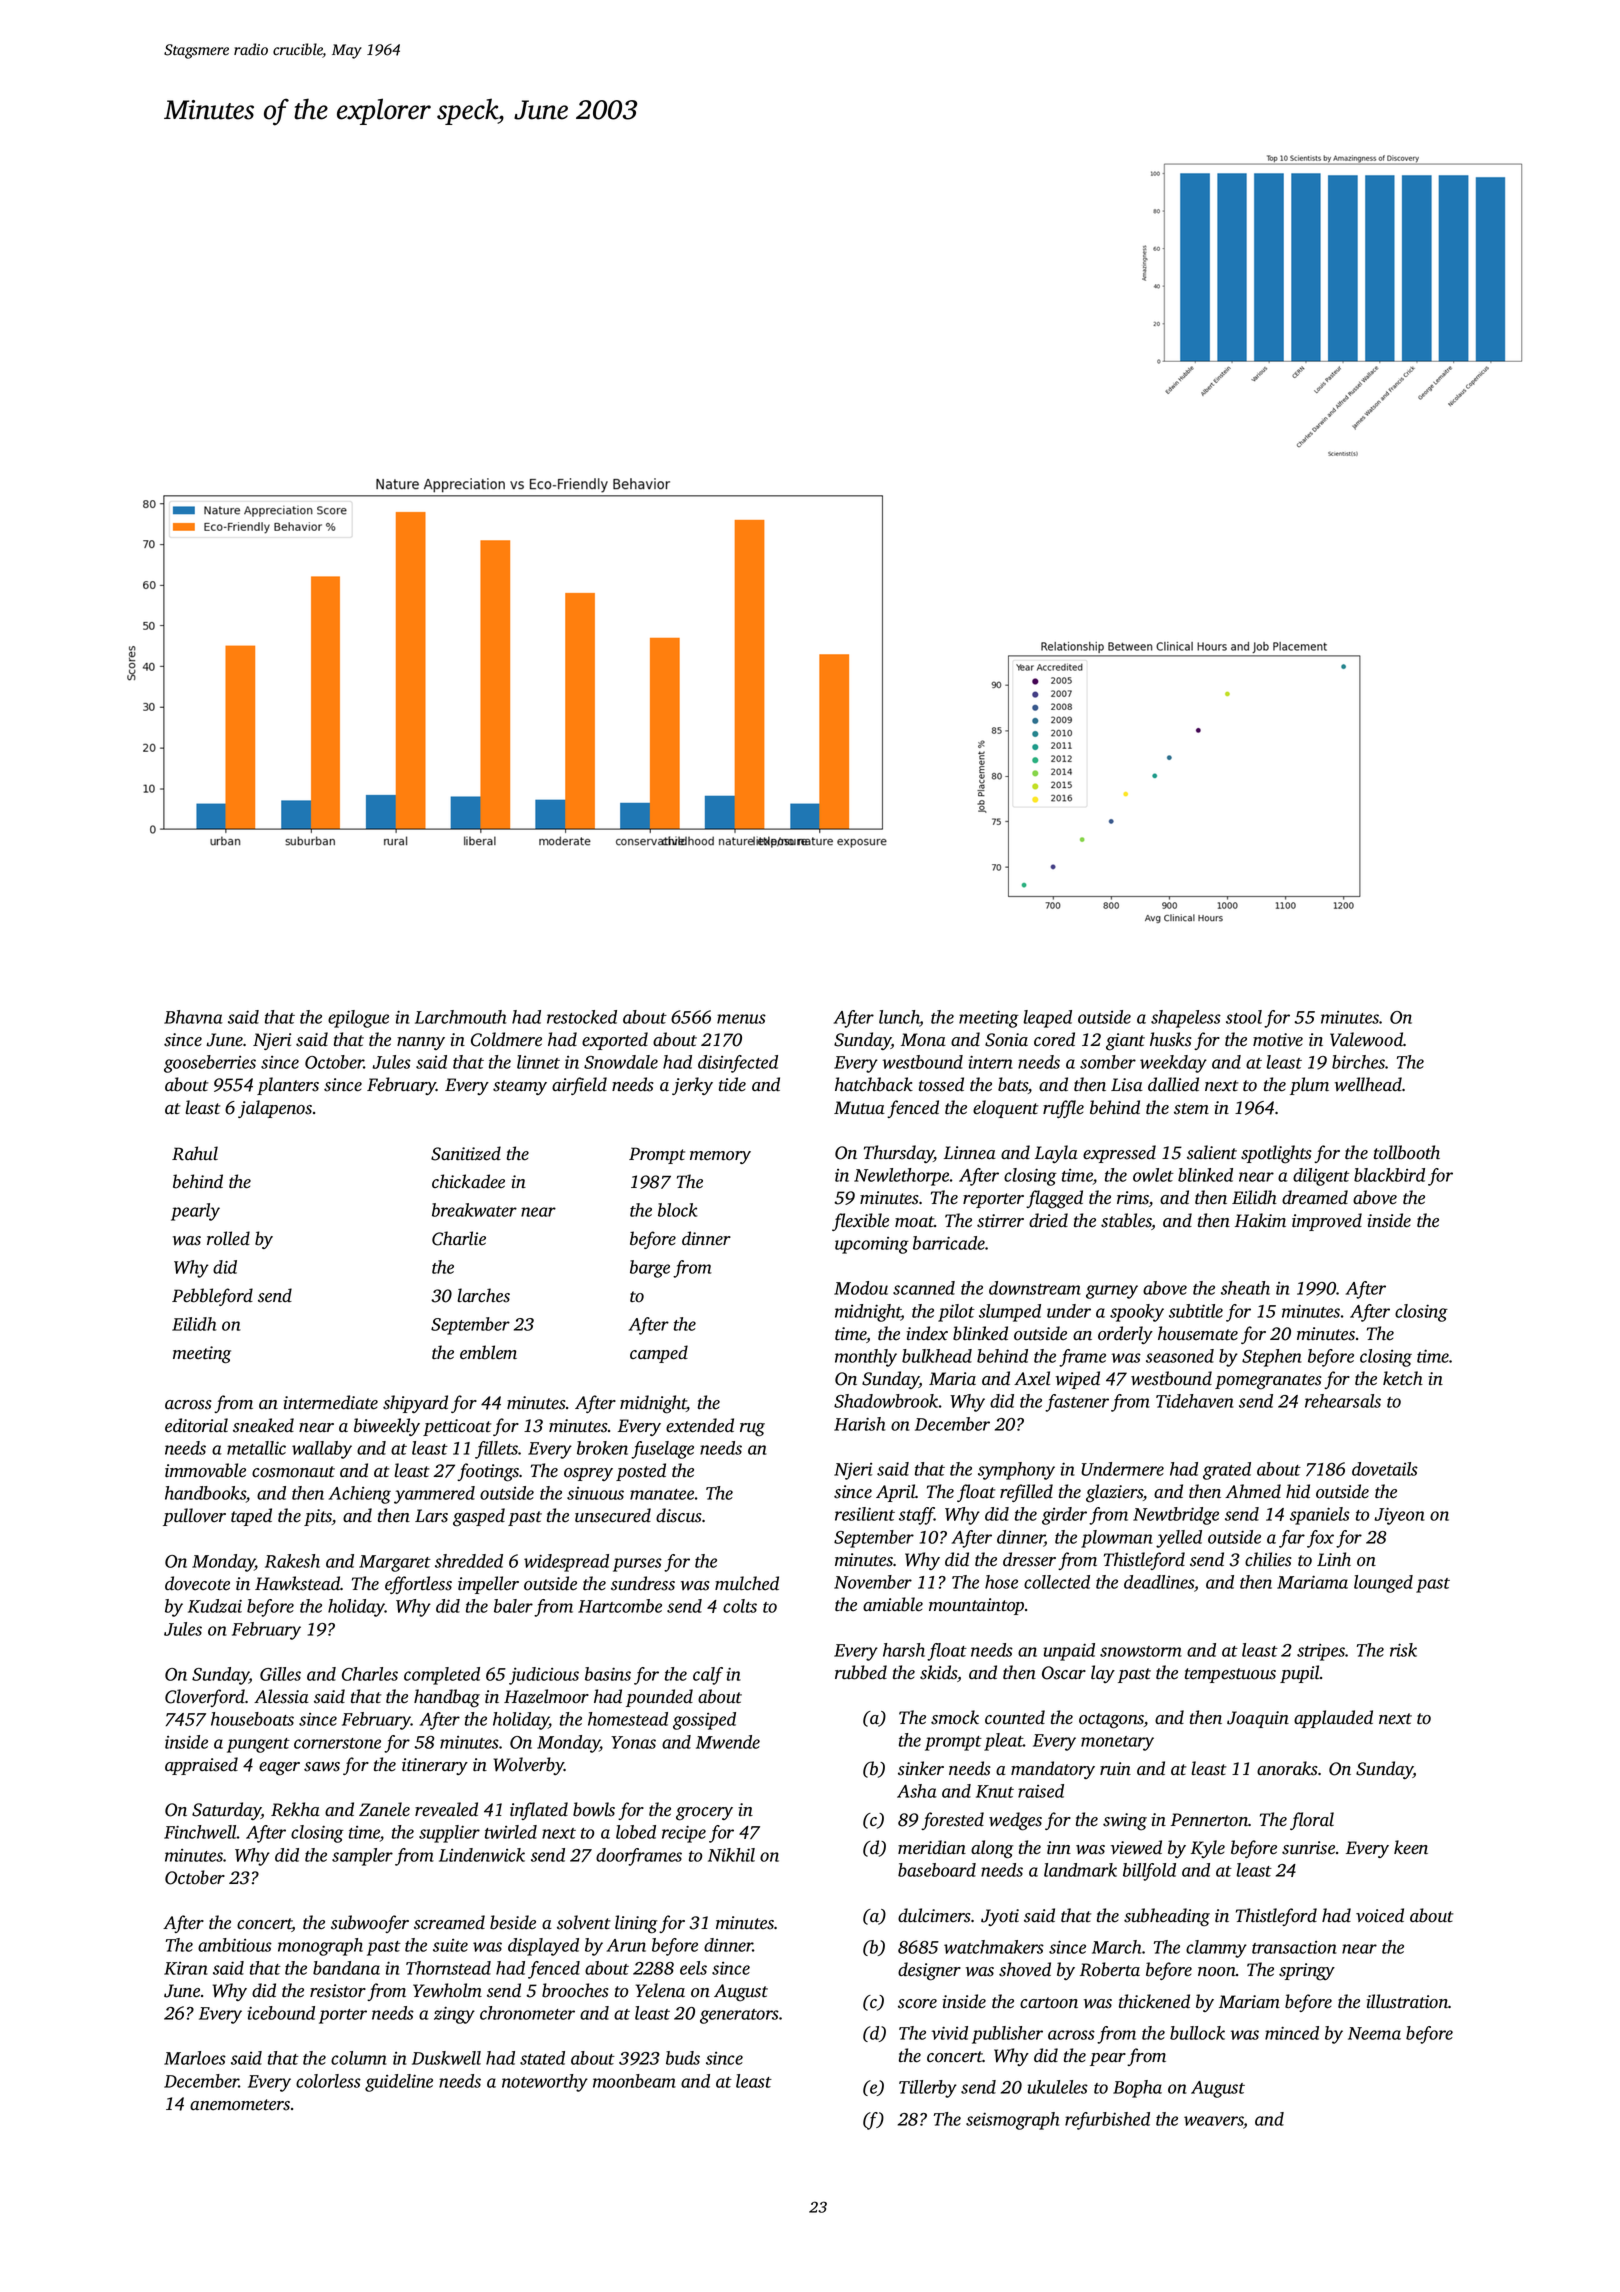 The image size is (1620, 2292). Describe the element at coordinates (193, 1017) in the screenshot. I see `Bhavna` at that location.
